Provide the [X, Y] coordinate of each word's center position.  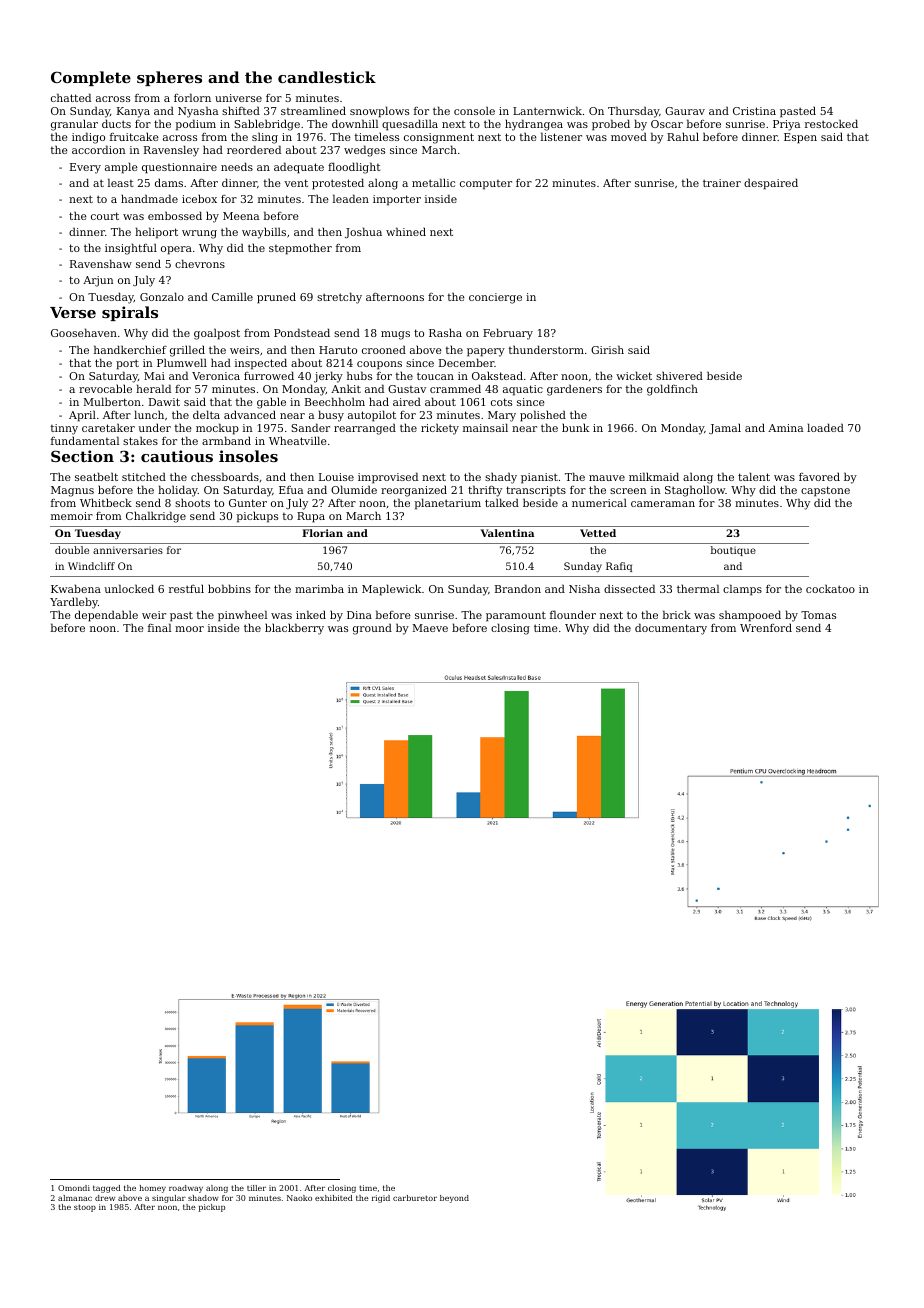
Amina [785, 428]
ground [372, 629]
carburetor [415, 1198]
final [159, 627]
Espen [800, 138]
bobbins [229, 588]
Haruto [338, 350]
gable [271, 403]
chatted [71, 97]
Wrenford [766, 627]
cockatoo [830, 588]
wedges [364, 151]
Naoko [299, 1198]
